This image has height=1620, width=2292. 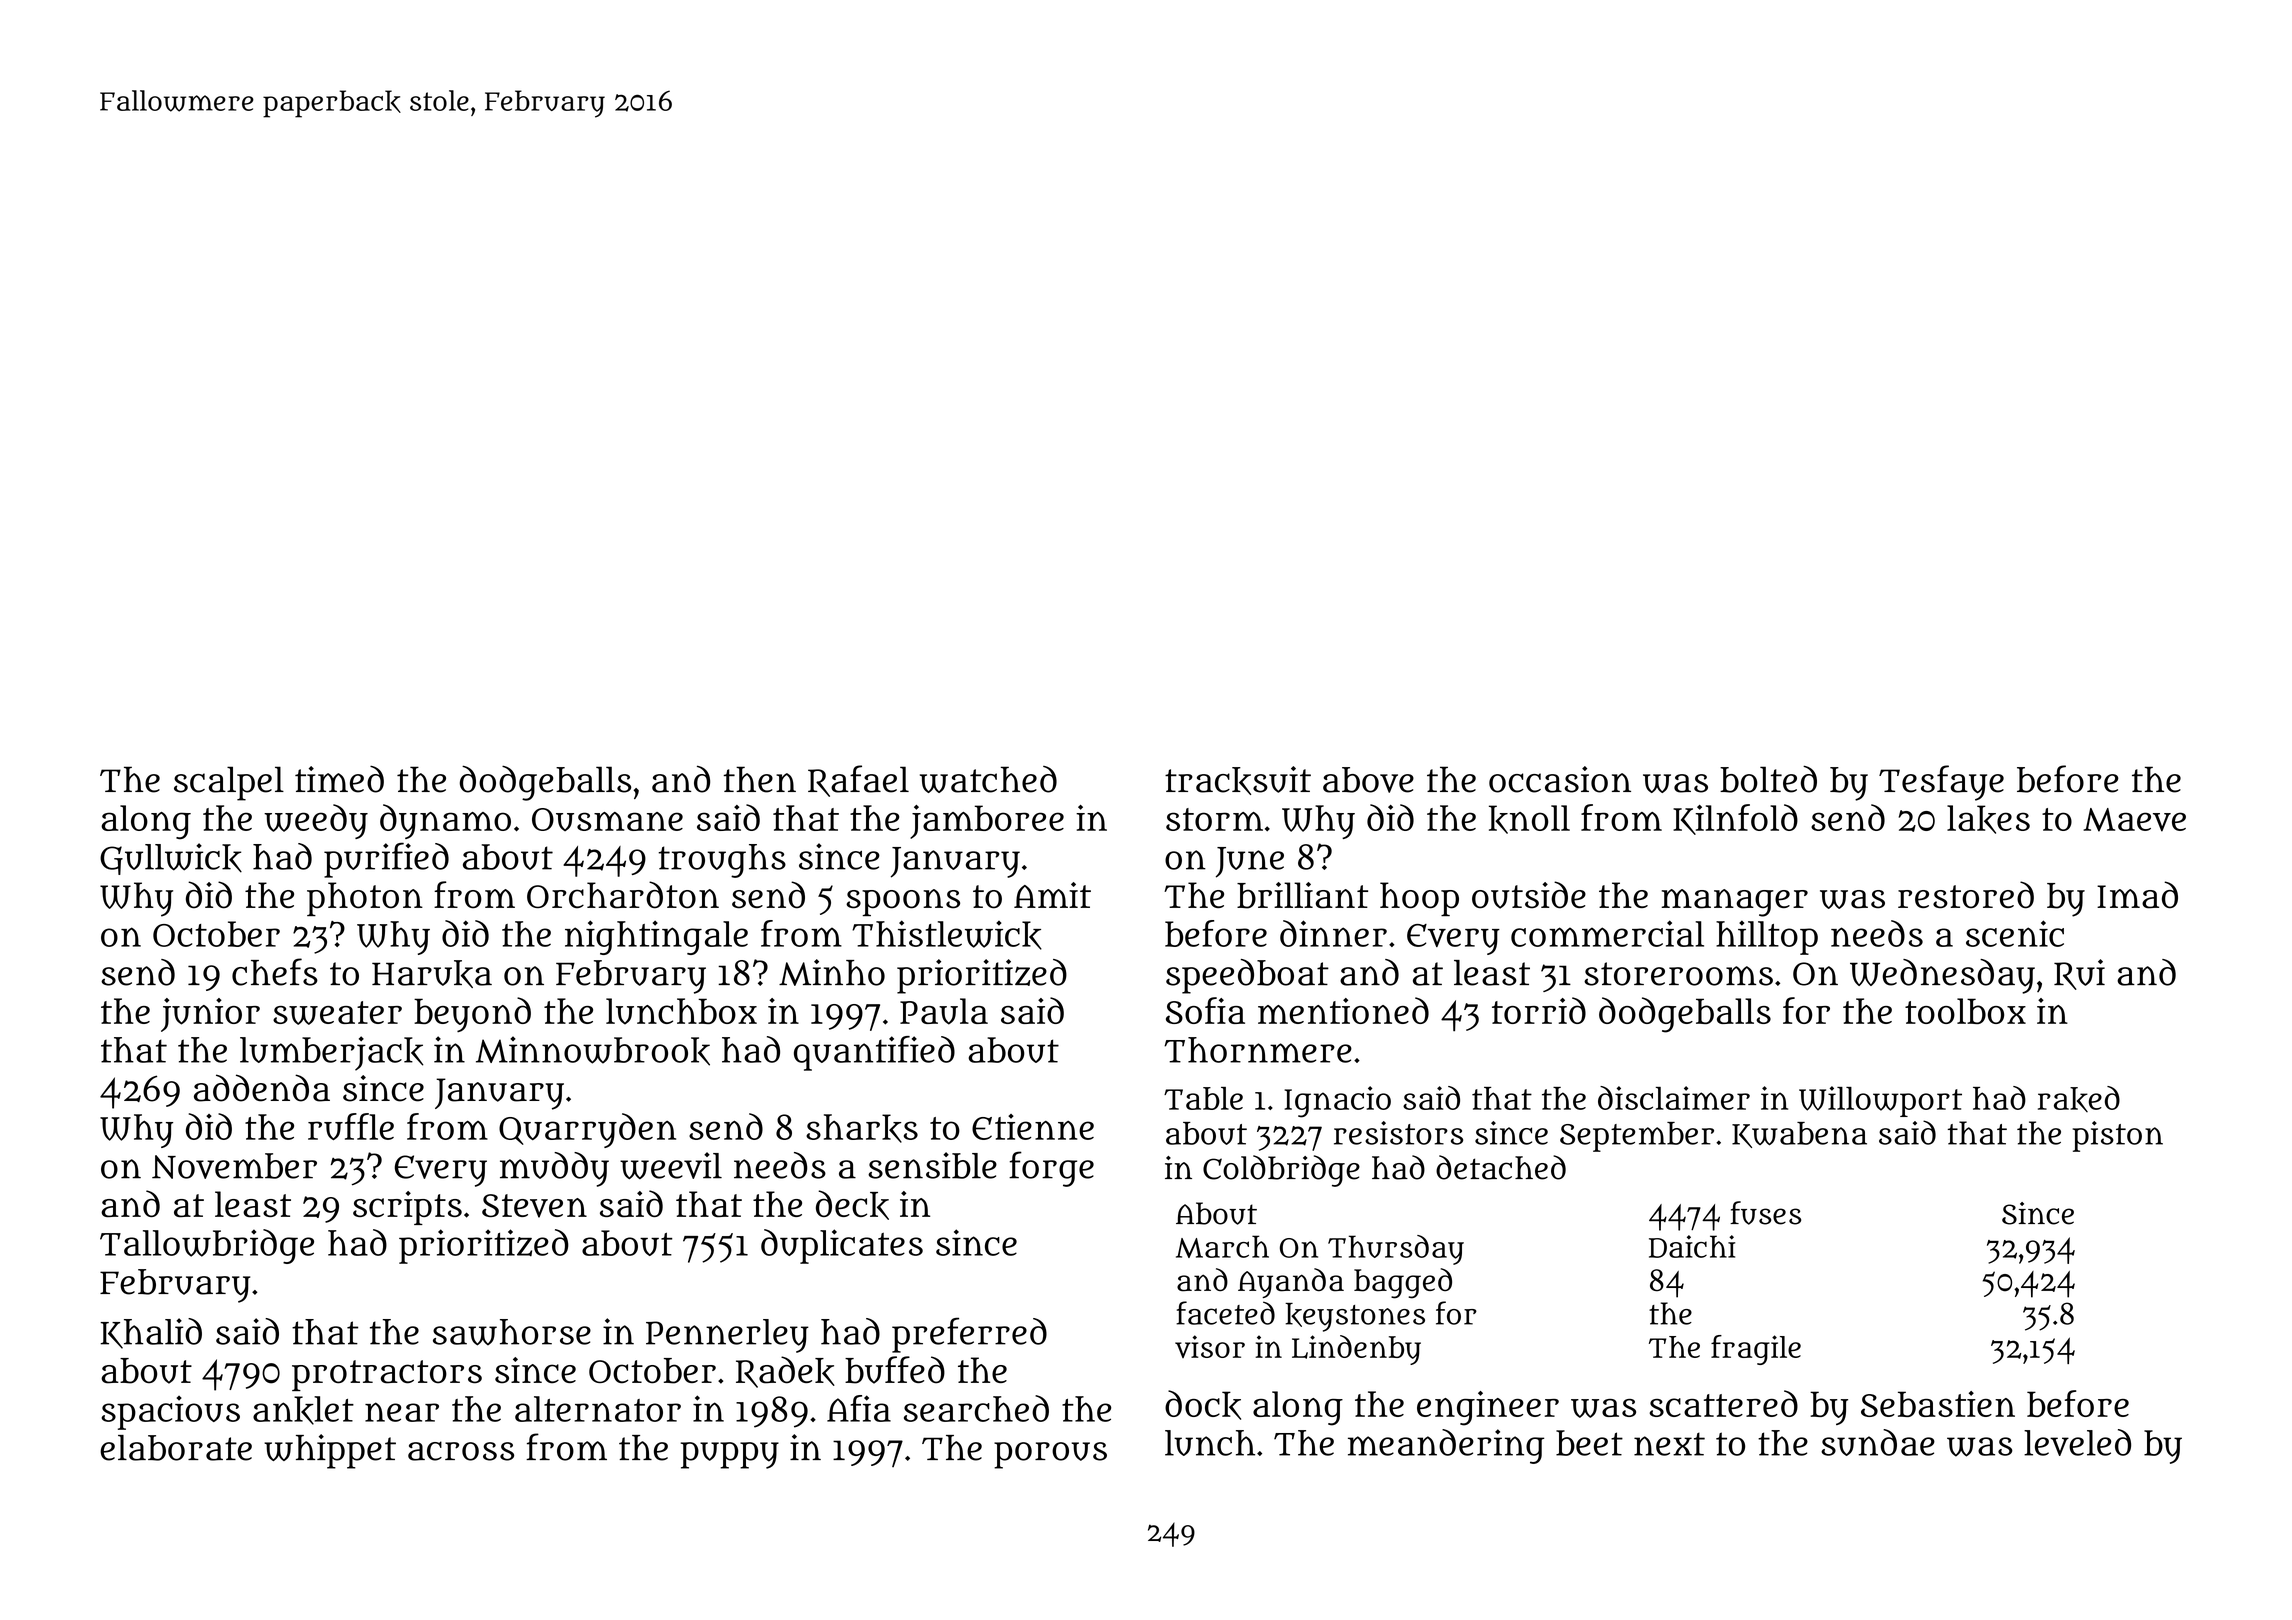 What do you see at coordinates (330, 1451) in the image?
I see `whippet` at bounding box center [330, 1451].
